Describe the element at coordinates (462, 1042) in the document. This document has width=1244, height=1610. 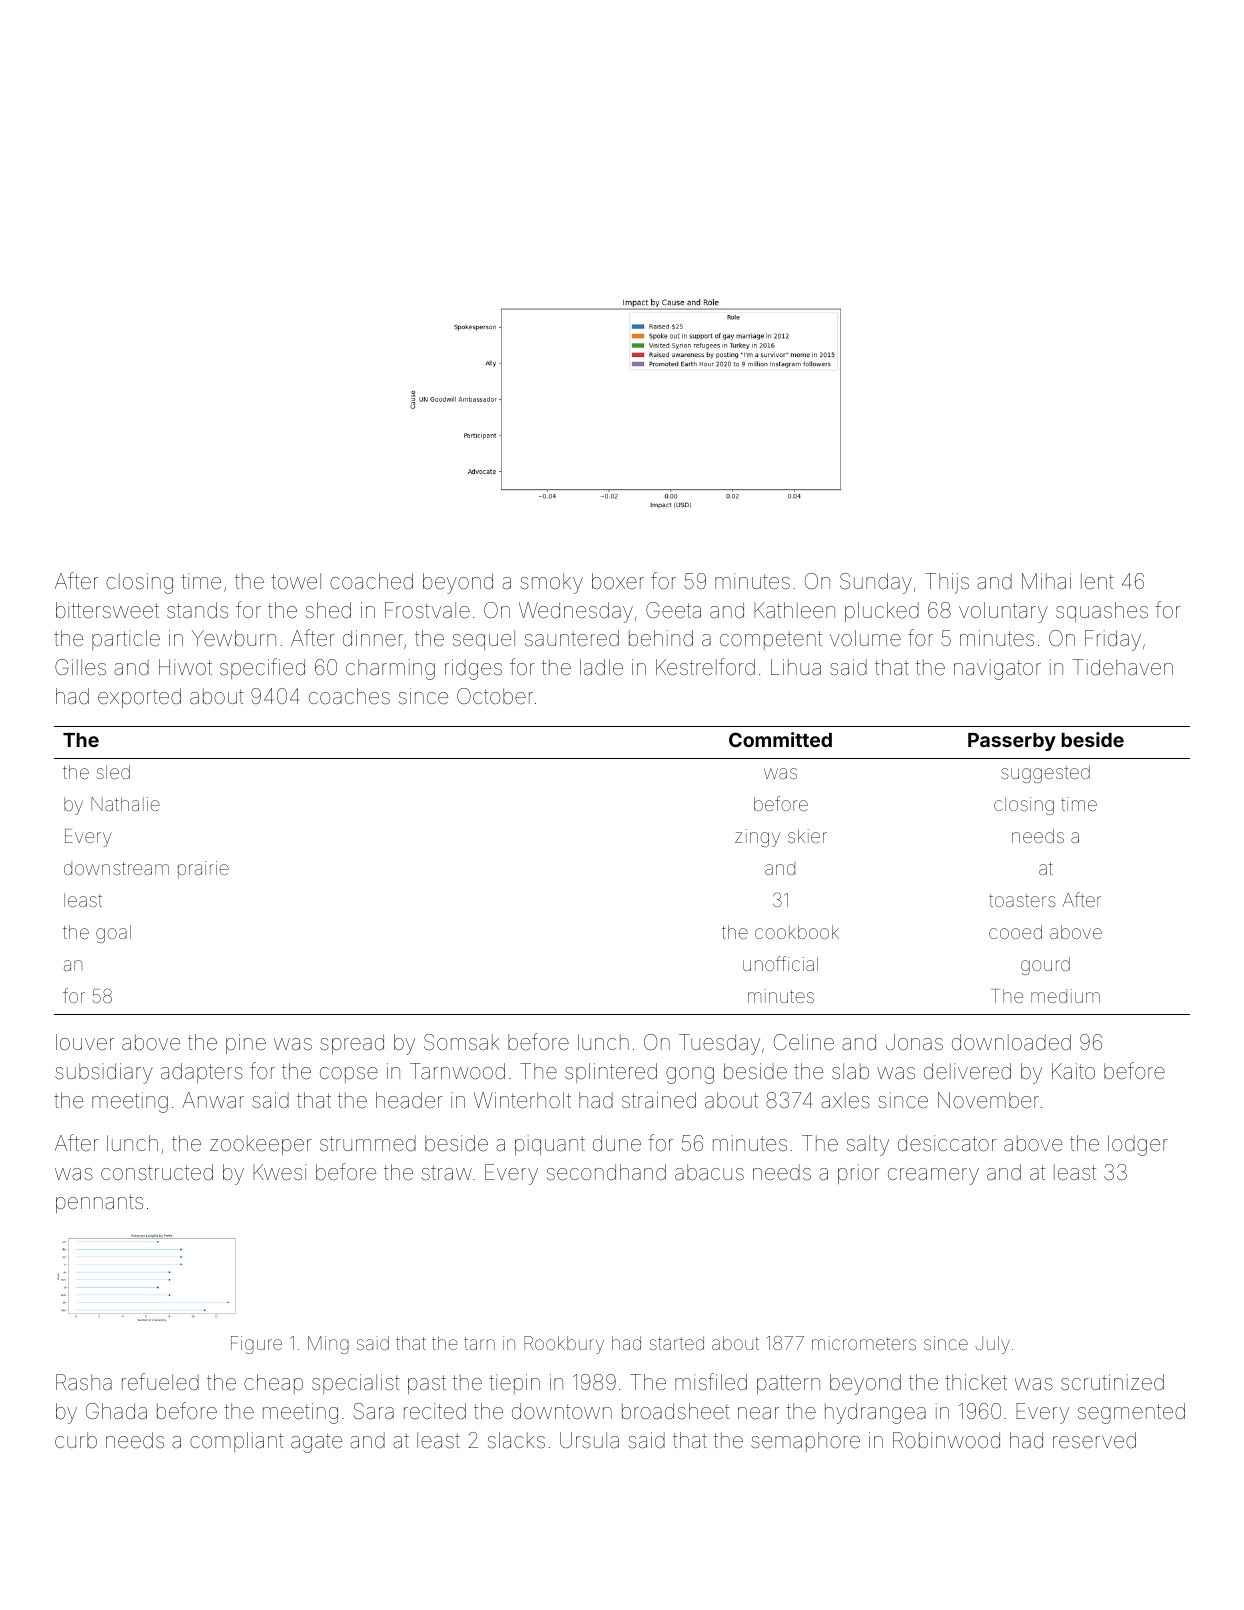
I see `Somsak` at that location.
